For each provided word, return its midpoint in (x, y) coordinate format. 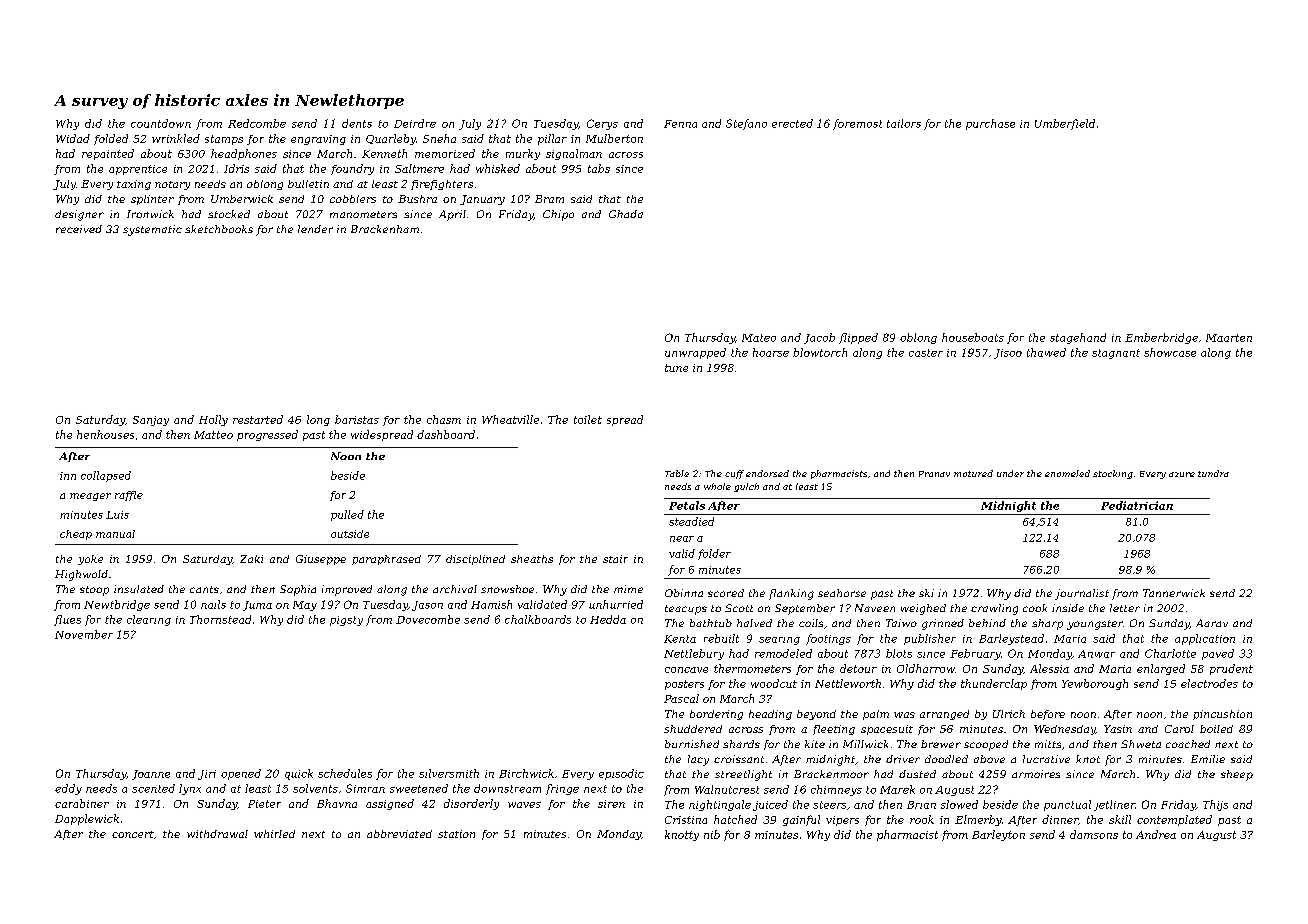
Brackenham (385, 229)
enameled (1067, 473)
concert (133, 834)
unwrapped (695, 353)
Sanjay (151, 421)
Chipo (558, 215)
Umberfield (1065, 124)
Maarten (1229, 338)
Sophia (298, 590)
